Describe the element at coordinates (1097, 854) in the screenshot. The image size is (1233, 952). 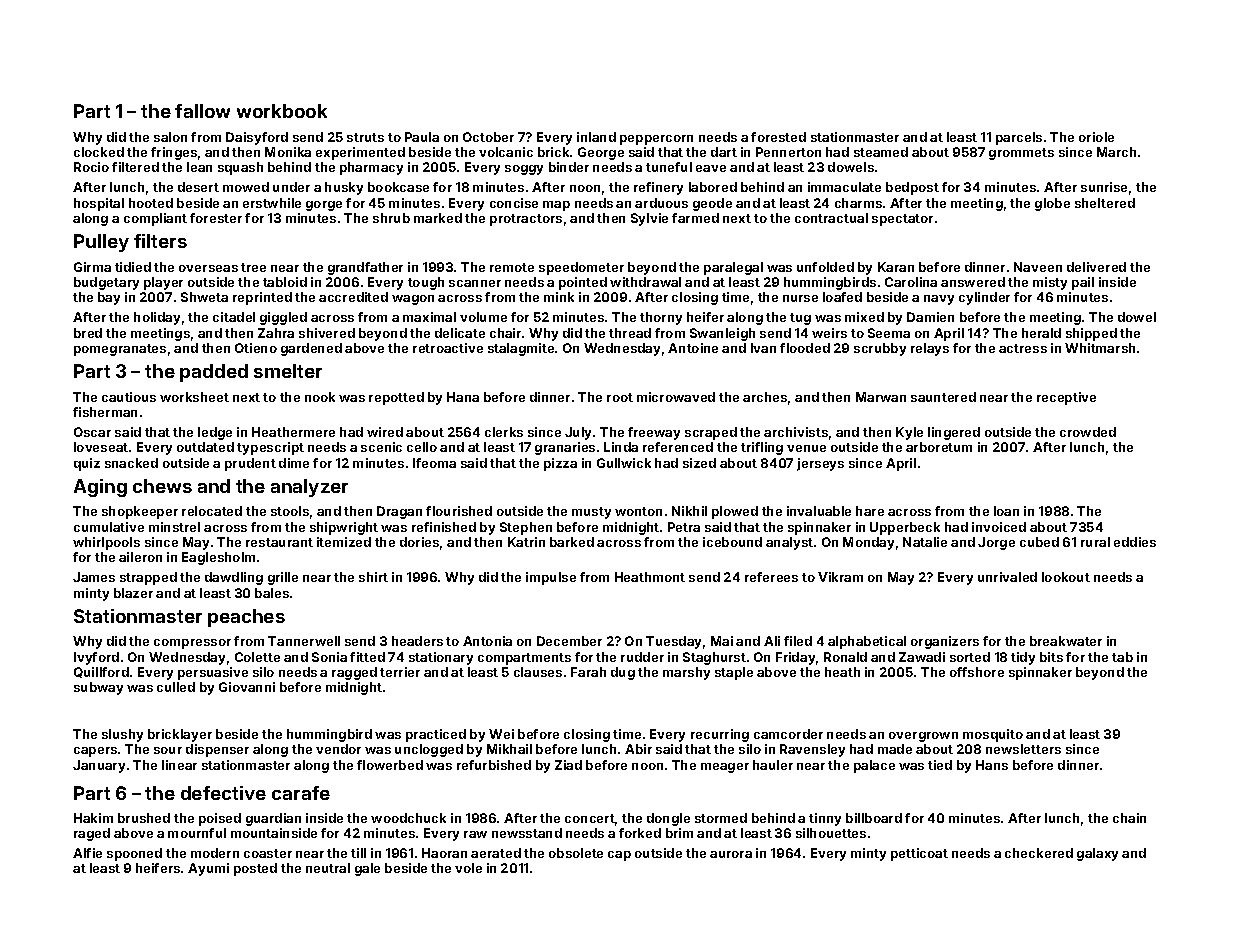
I see `galaxy` at that location.
